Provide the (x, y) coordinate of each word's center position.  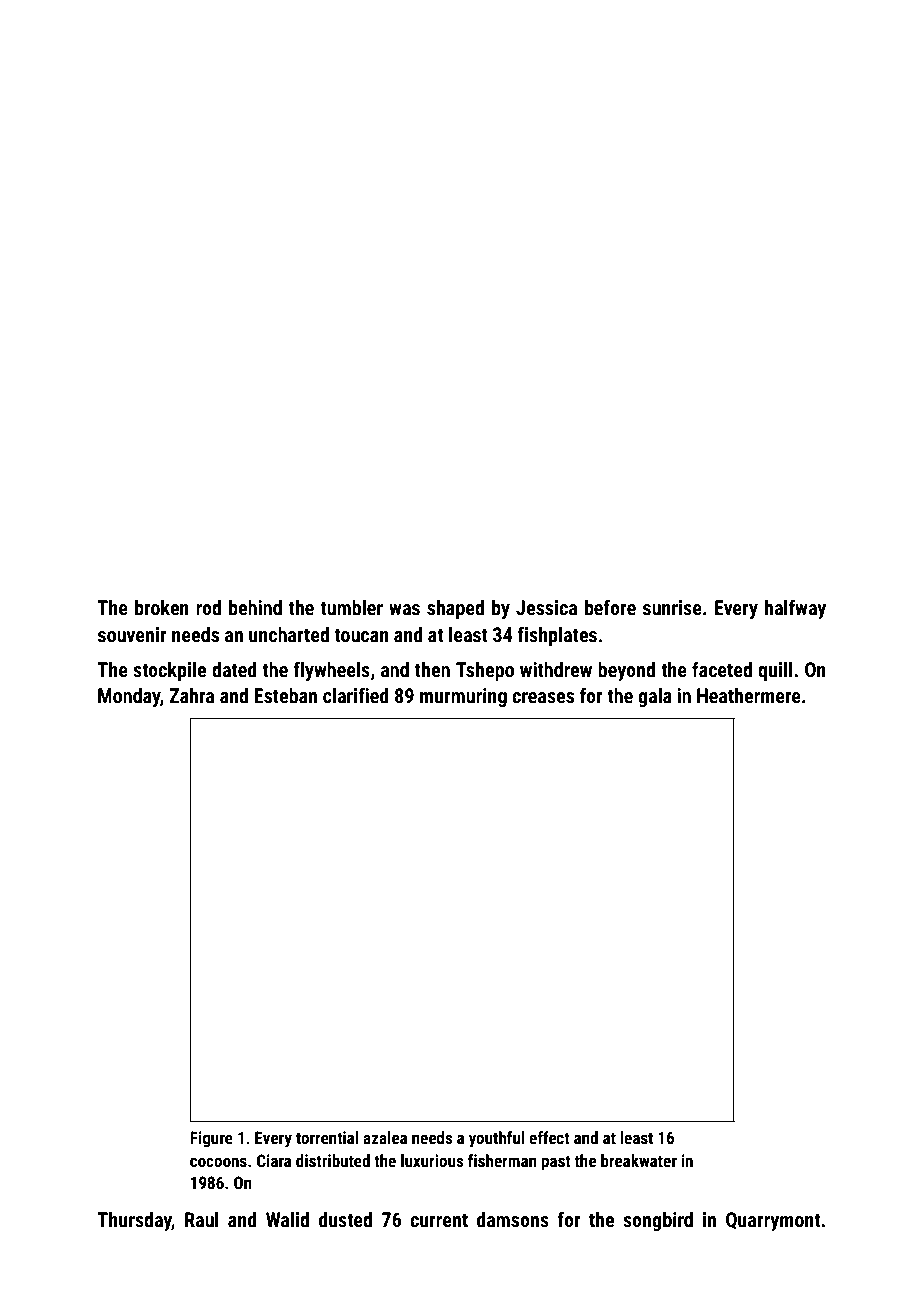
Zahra (191, 695)
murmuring (463, 697)
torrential (327, 1137)
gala (655, 697)
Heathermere (749, 695)
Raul (202, 1219)
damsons (513, 1219)
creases (543, 697)
